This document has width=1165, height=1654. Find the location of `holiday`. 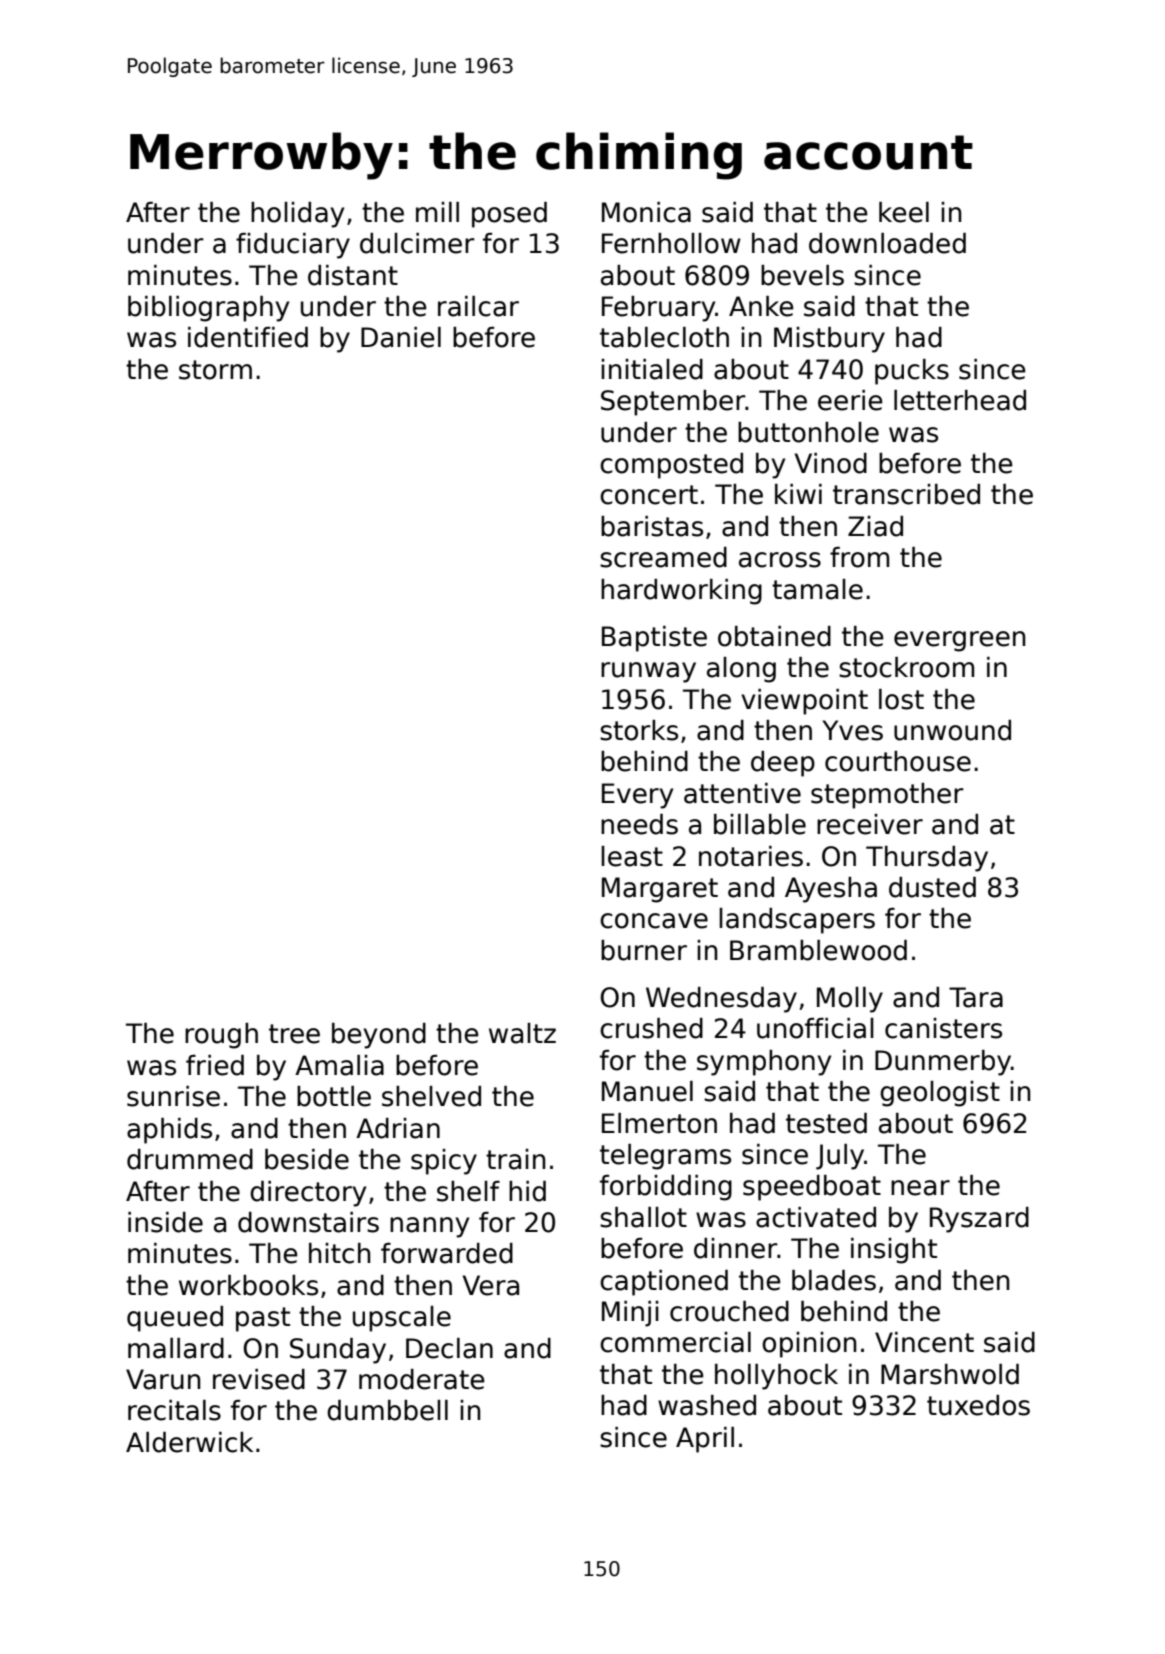

holiday is located at coordinates (297, 215).
